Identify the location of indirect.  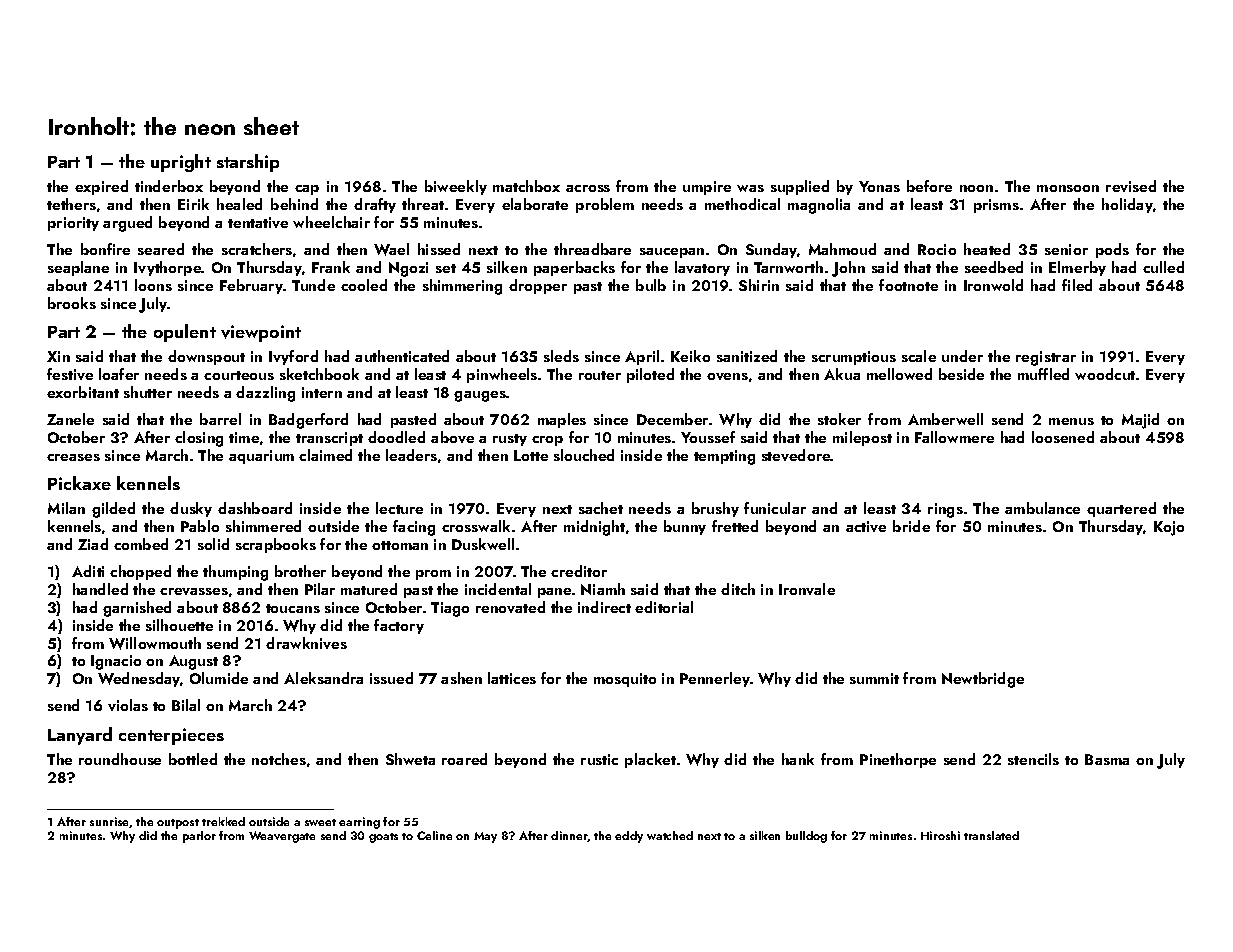
(604, 607).
